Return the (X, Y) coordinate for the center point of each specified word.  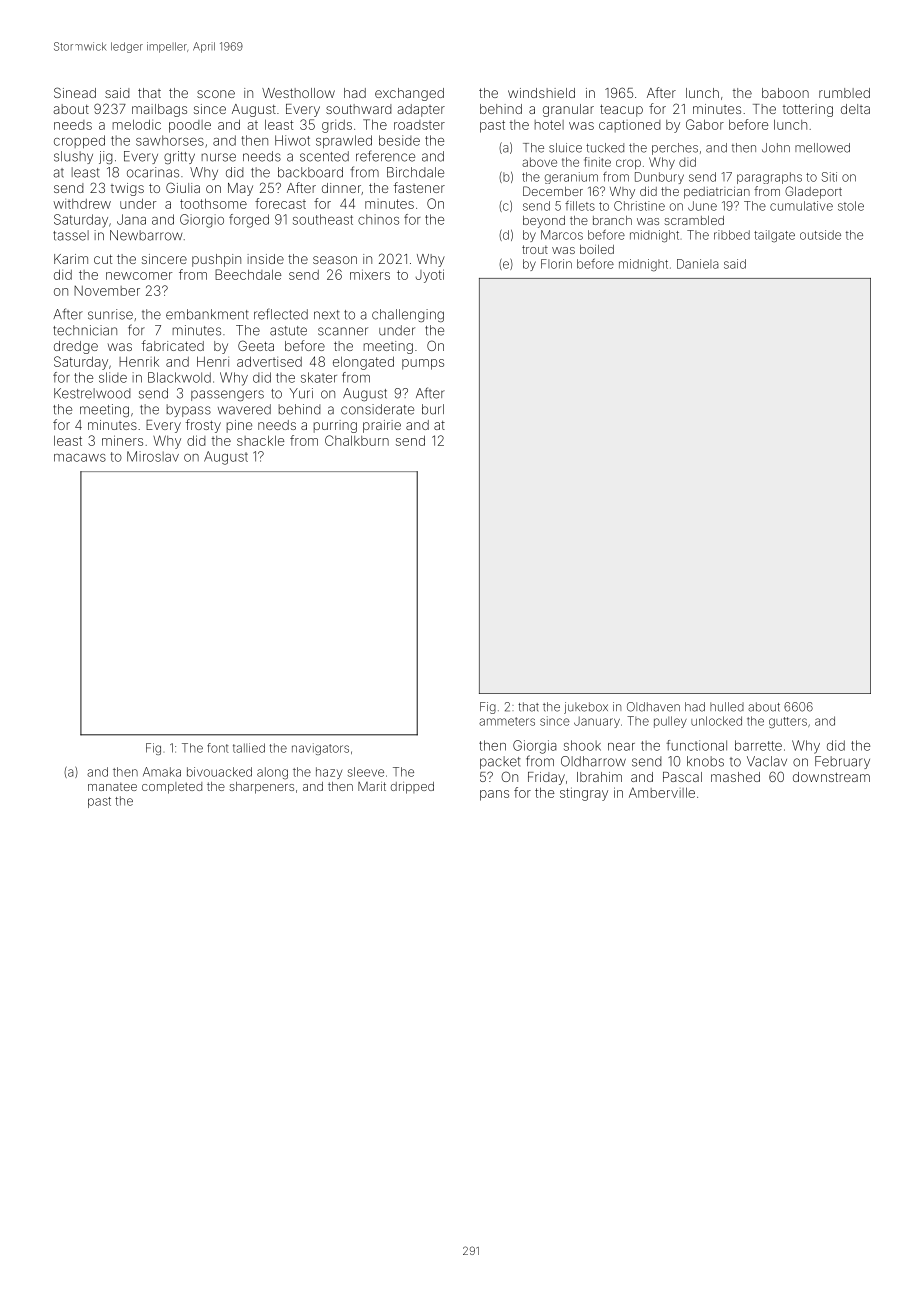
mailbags (159, 110)
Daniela (698, 264)
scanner (343, 331)
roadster (419, 125)
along (272, 773)
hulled (727, 707)
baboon (785, 93)
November (107, 291)
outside (820, 235)
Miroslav (153, 456)
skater (319, 377)
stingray (584, 794)
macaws (80, 458)
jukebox (586, 708)
